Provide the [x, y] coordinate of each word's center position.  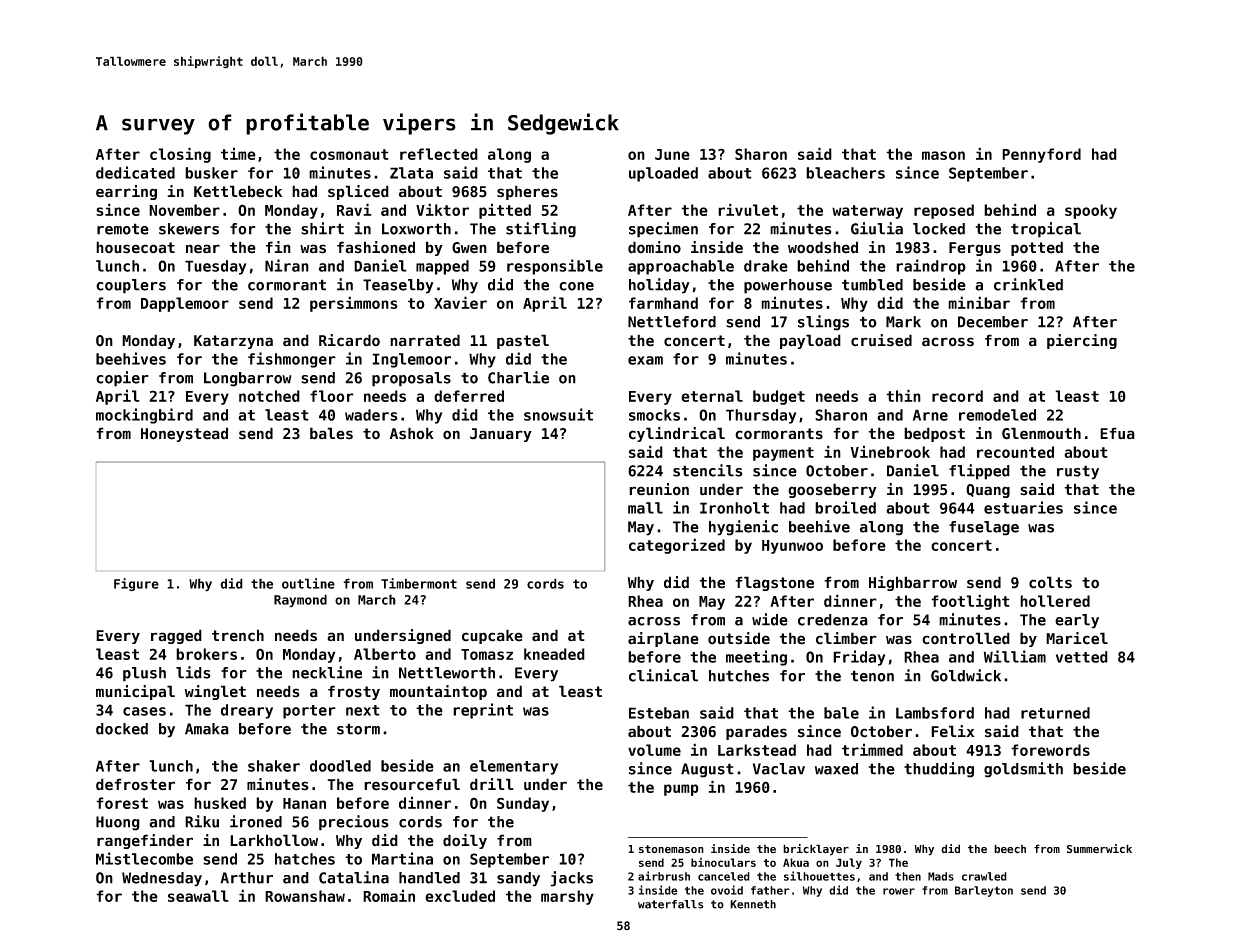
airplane [663, 639]
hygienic [743, 528]
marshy [567, 897]
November [184, 210]
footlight [970, 602]
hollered [1055, 601]
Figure [136, 584]
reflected [439, 154]
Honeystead [184, 434]
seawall [198, 896]
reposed [944, 211]
